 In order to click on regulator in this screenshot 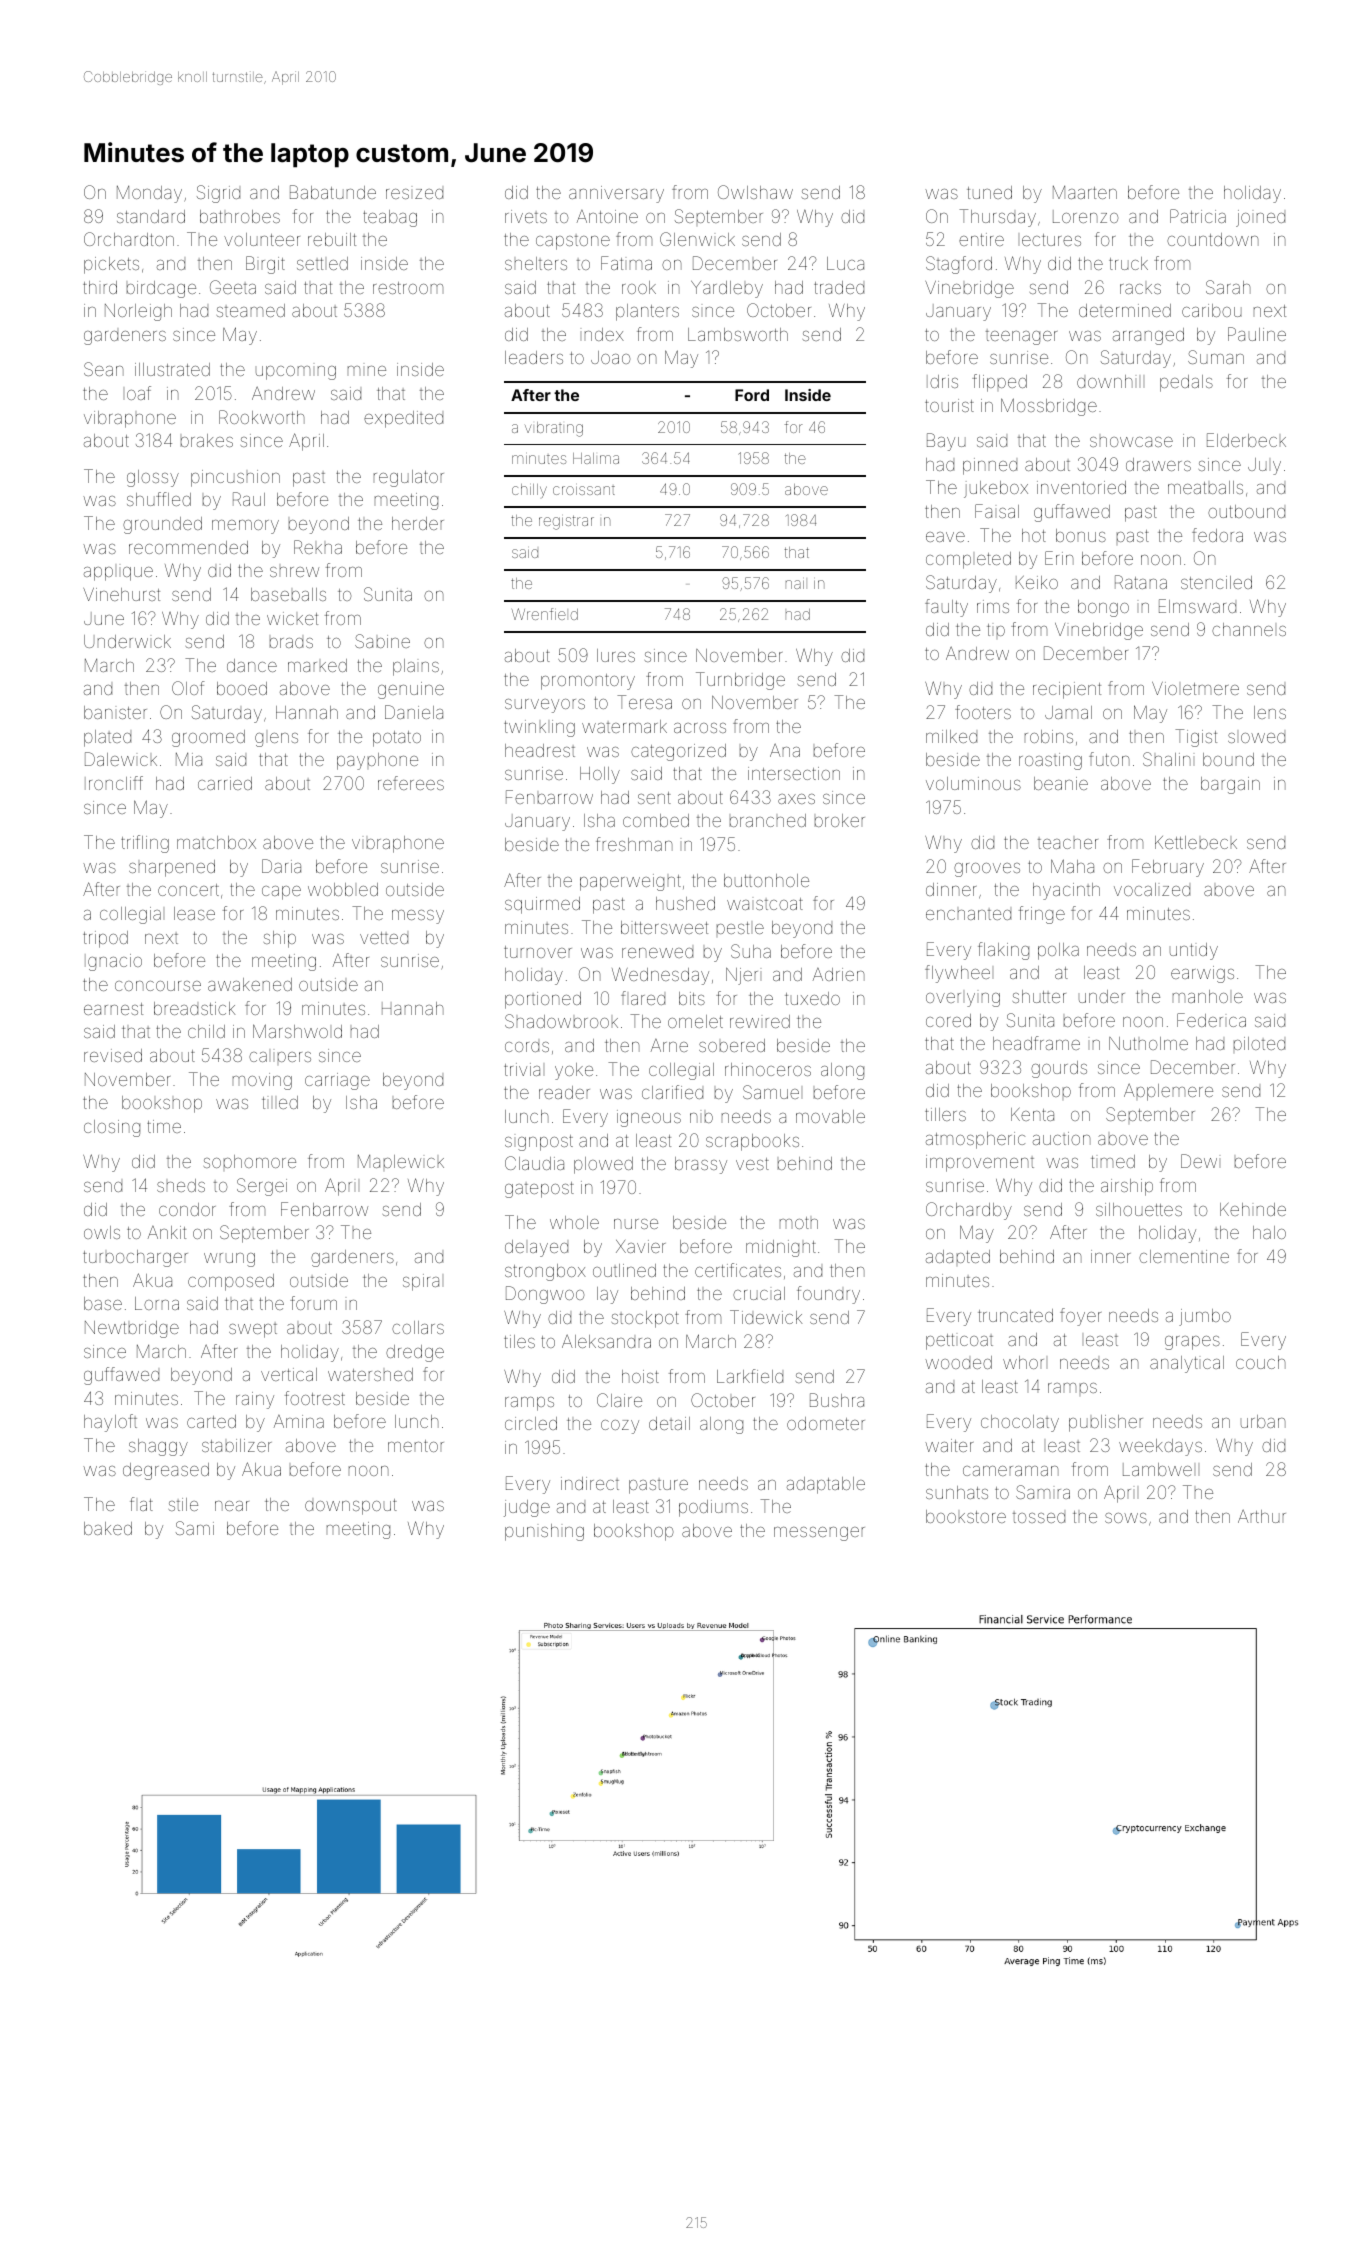, I will do `click(409, 478)`.
